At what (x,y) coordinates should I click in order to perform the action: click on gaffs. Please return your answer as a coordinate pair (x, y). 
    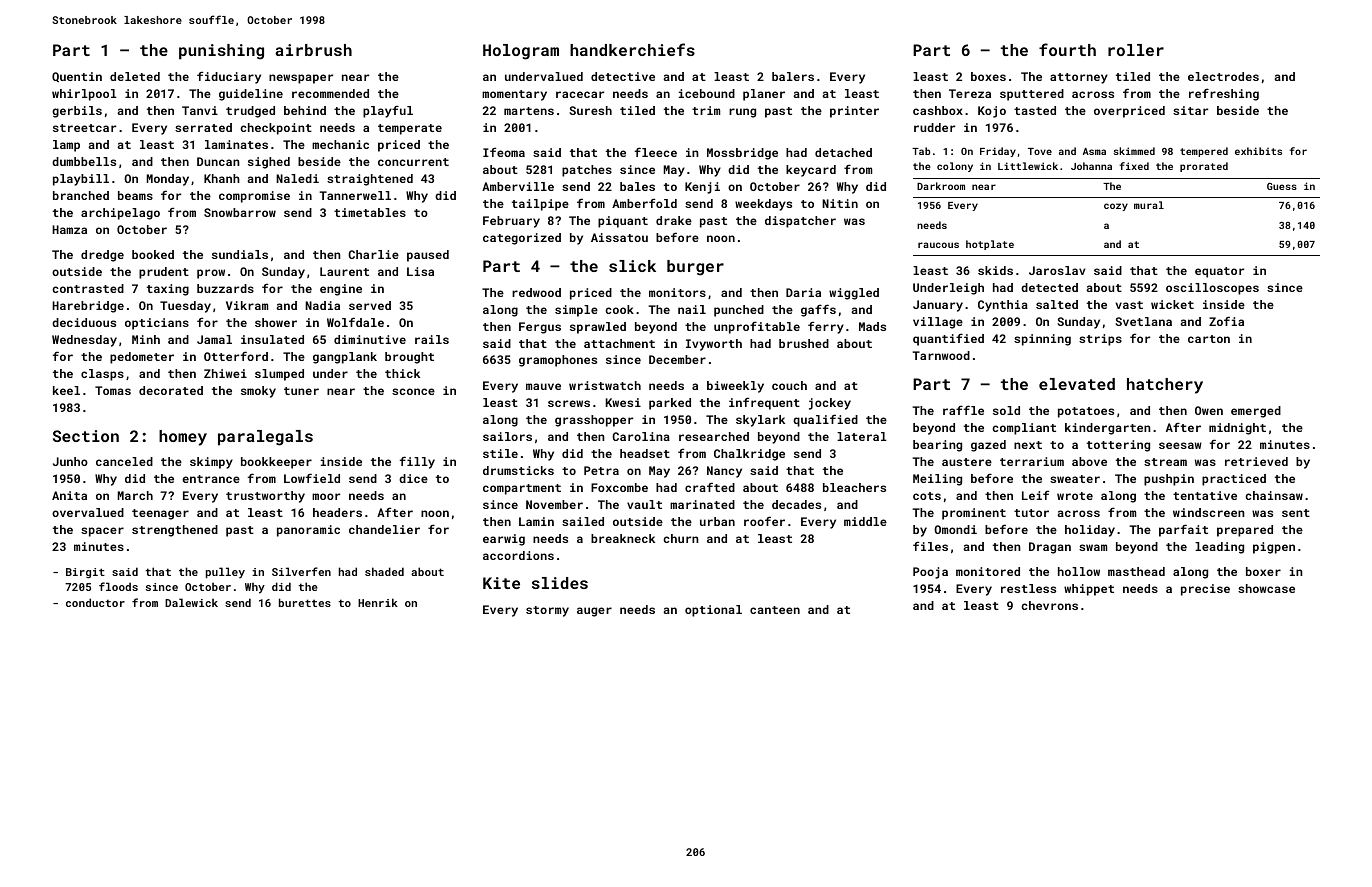
    Looking at the image, I should click on (818, 310).
